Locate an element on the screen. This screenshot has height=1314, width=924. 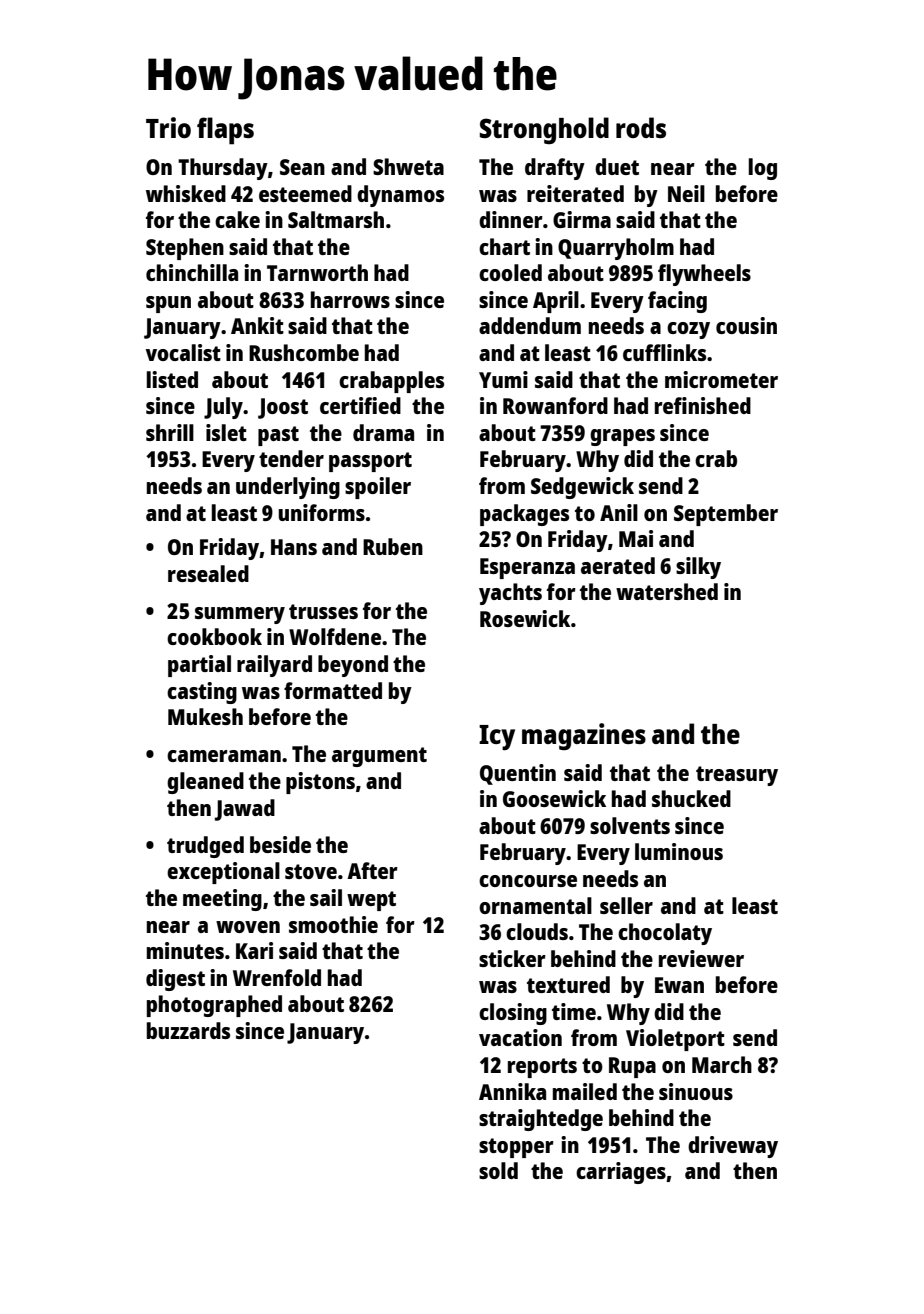
packages is located at coordinates (524, 515).
